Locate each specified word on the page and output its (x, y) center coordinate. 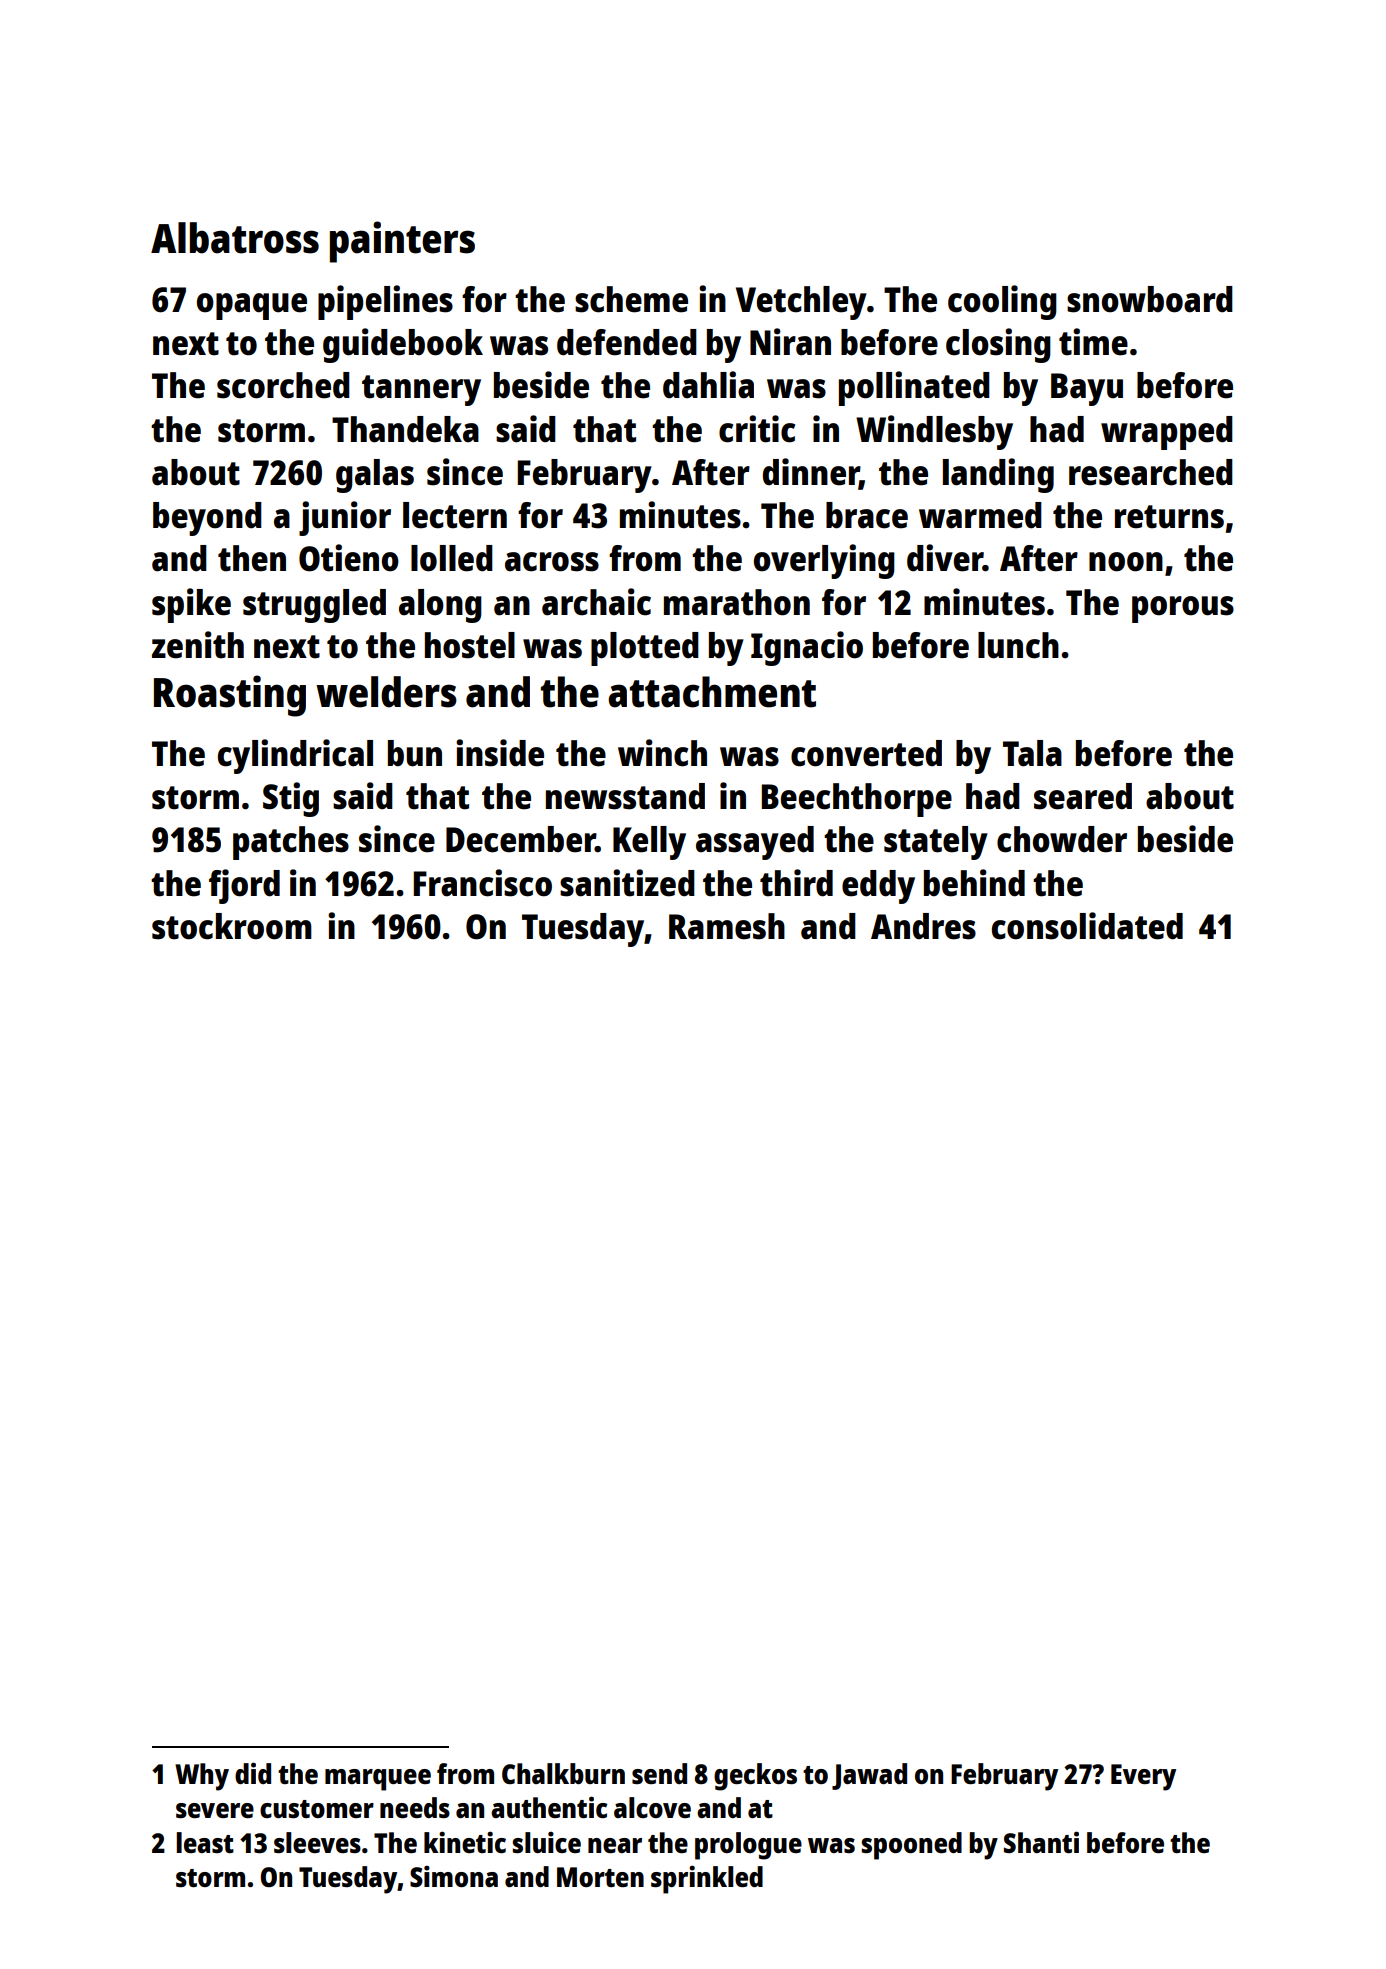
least (205, 1842)
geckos (755, 1777)
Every (1143, 1777)
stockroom (232, 926)
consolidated (1087, 926)
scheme (631, 299)
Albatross (235, 238)
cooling (1002, 302)
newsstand (625, 796)
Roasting (230, 696)
